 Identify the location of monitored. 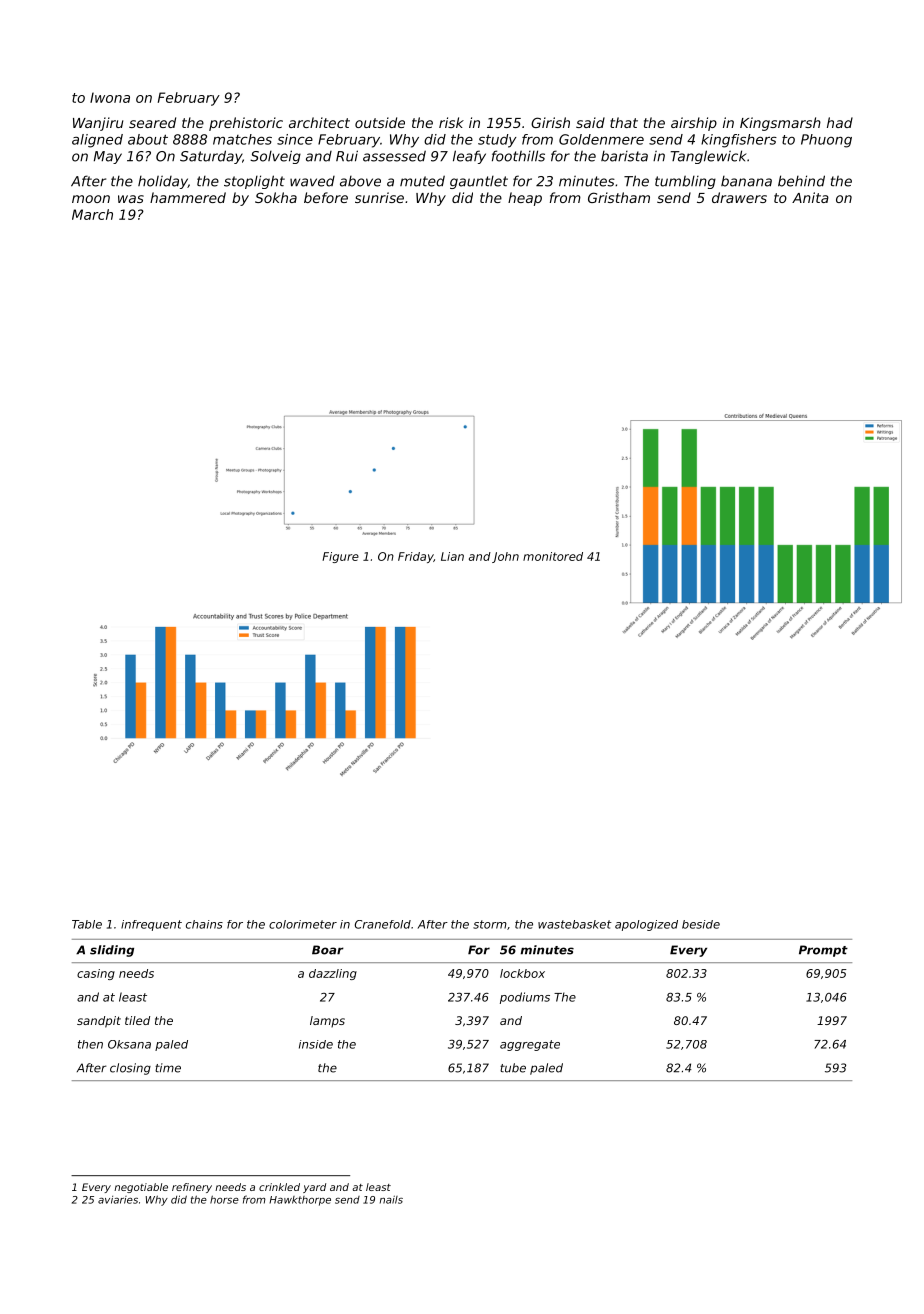
(553, 556).
